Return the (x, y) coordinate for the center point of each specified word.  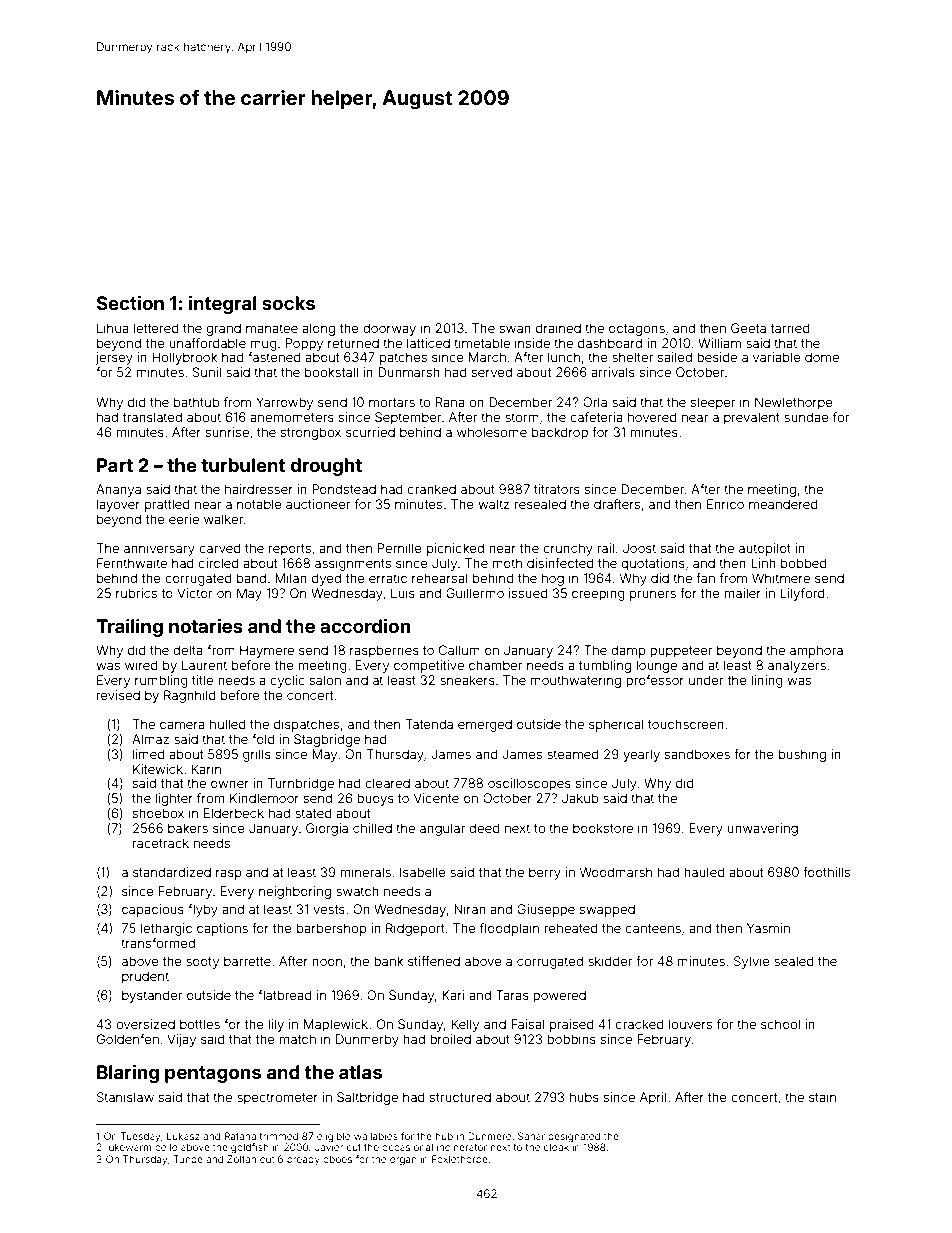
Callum (459, 650)
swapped (607, 910)
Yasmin (768, 928)
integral (223, 304)
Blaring (128, 1074)
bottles (200, 1024)
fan (705, 578)
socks (288, 303)
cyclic (287, 681)
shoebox (158, 813)
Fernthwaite (132, 563)
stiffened (434, 961)
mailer (742, 593)
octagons (637, 330)
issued (528, 593)
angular (442, 829)
